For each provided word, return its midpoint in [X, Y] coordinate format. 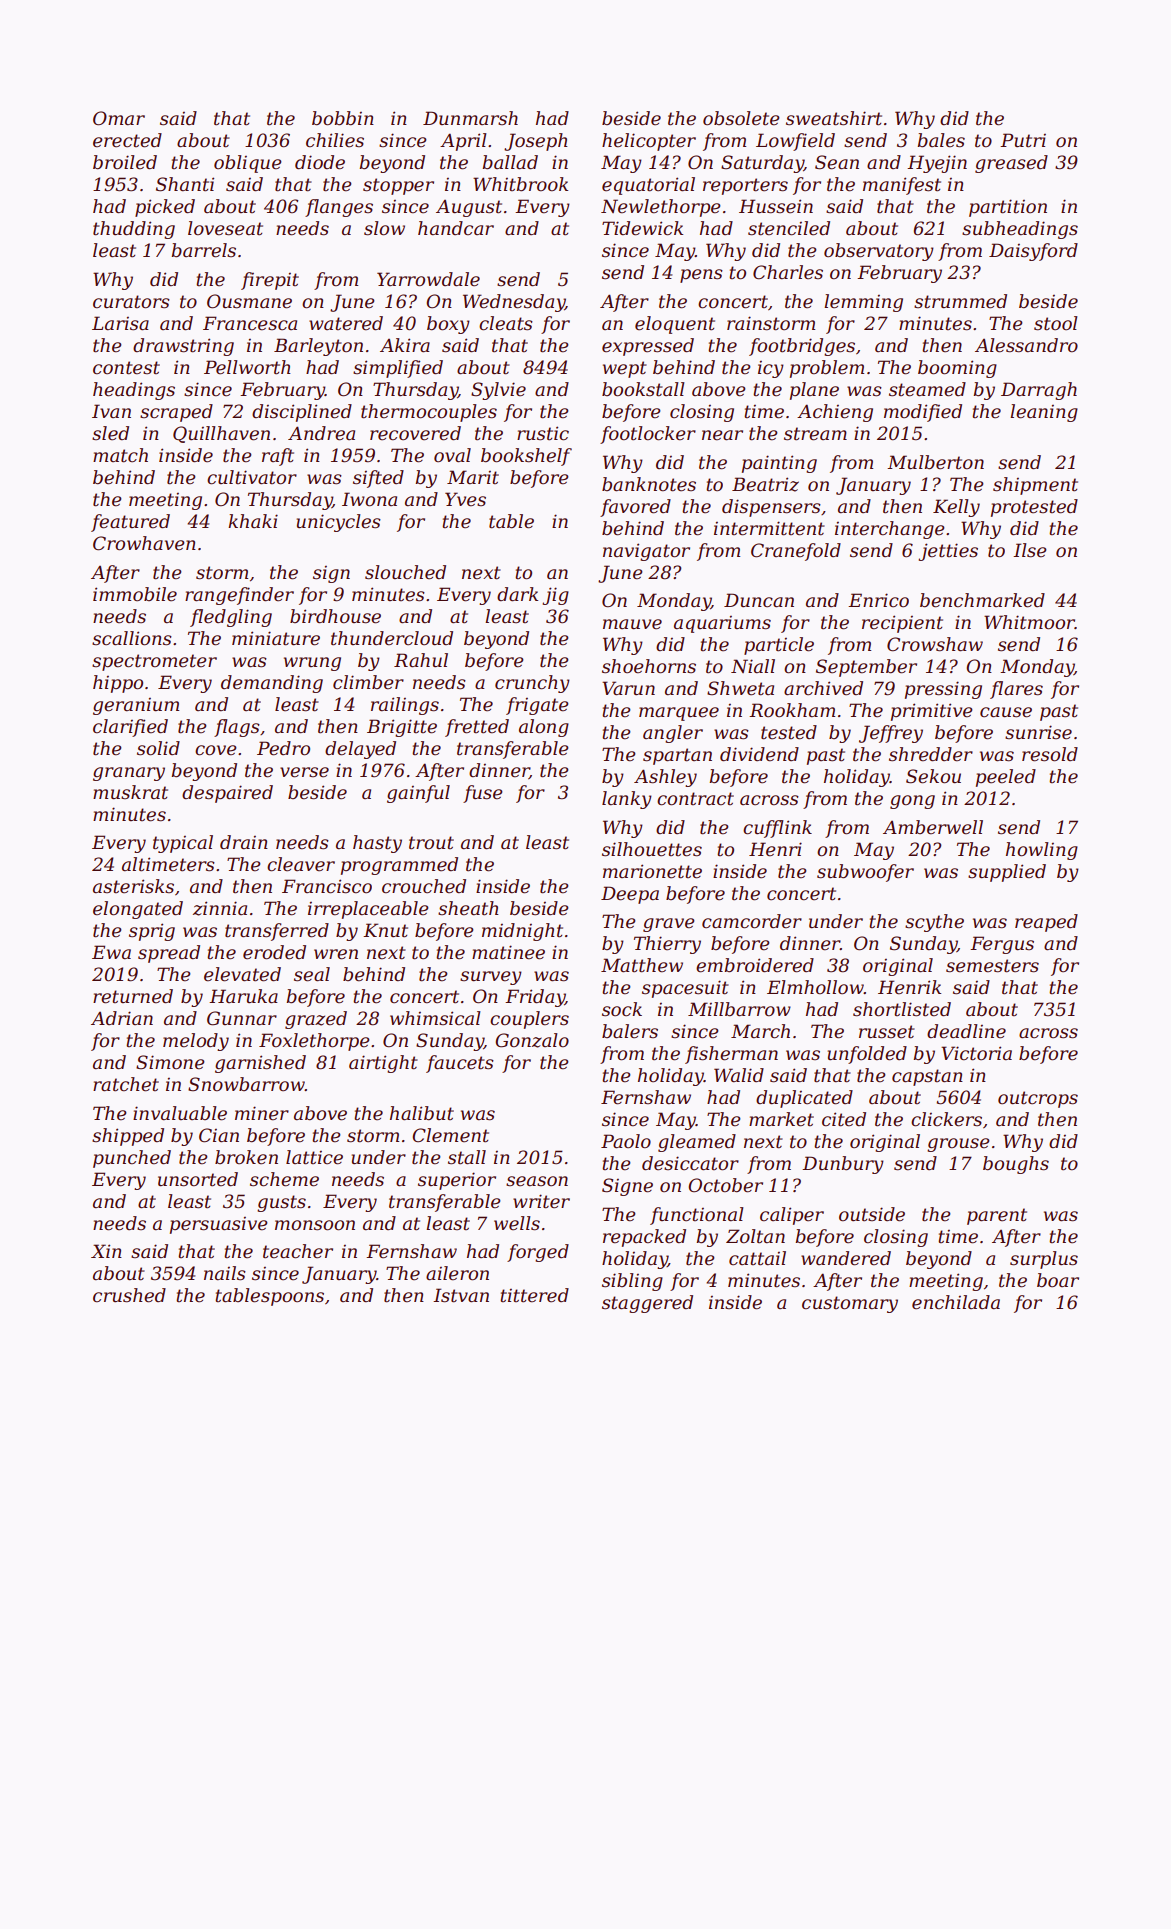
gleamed [697, 1143]
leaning [1044, 413]
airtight [383, 1064]
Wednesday [514, 303]
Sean [837, 162]
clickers [946, 1119]
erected [127, 140]
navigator [646, 552]
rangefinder [239, 596]
